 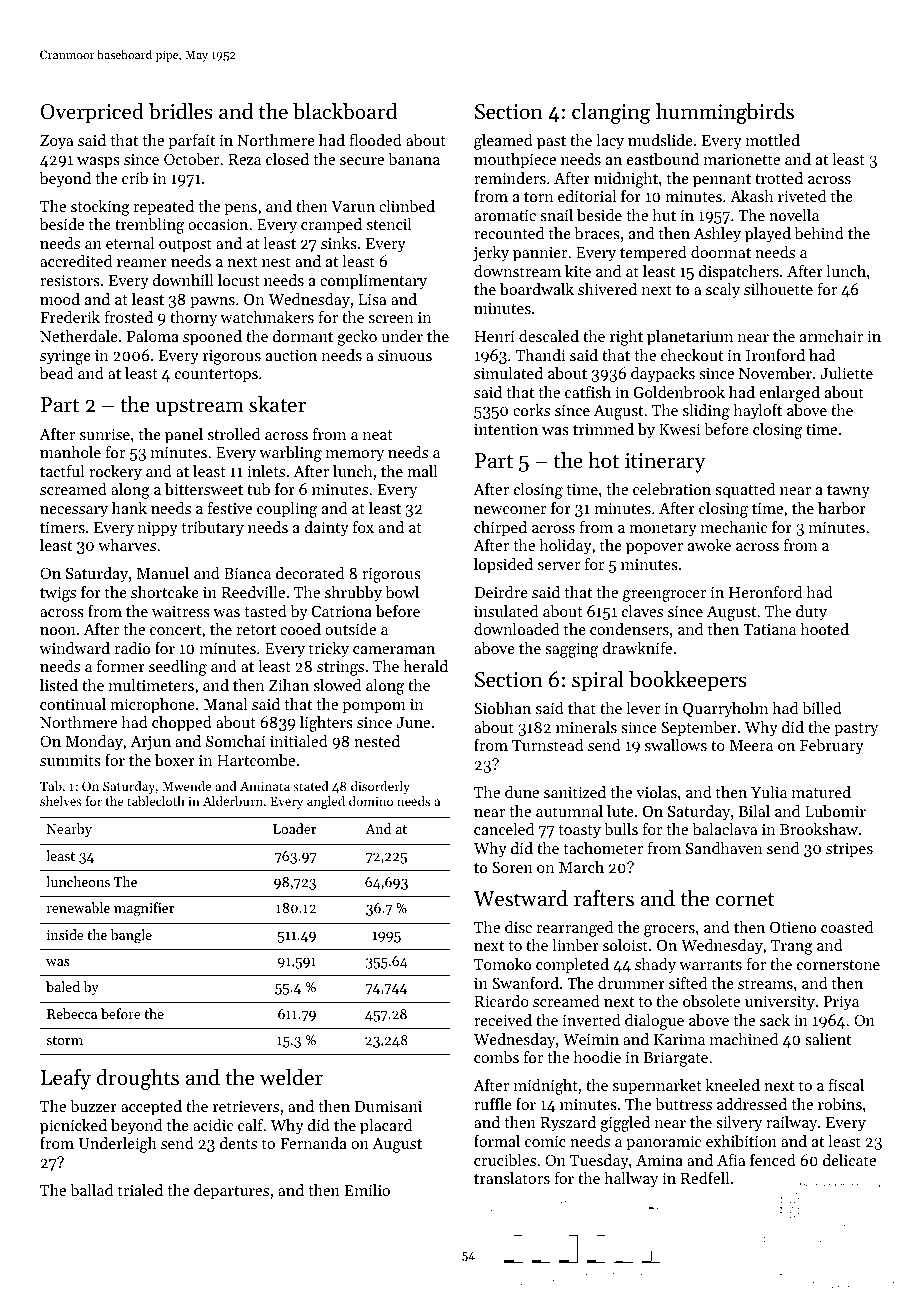 I want to click on waitress, so click(x=181, y=611).
